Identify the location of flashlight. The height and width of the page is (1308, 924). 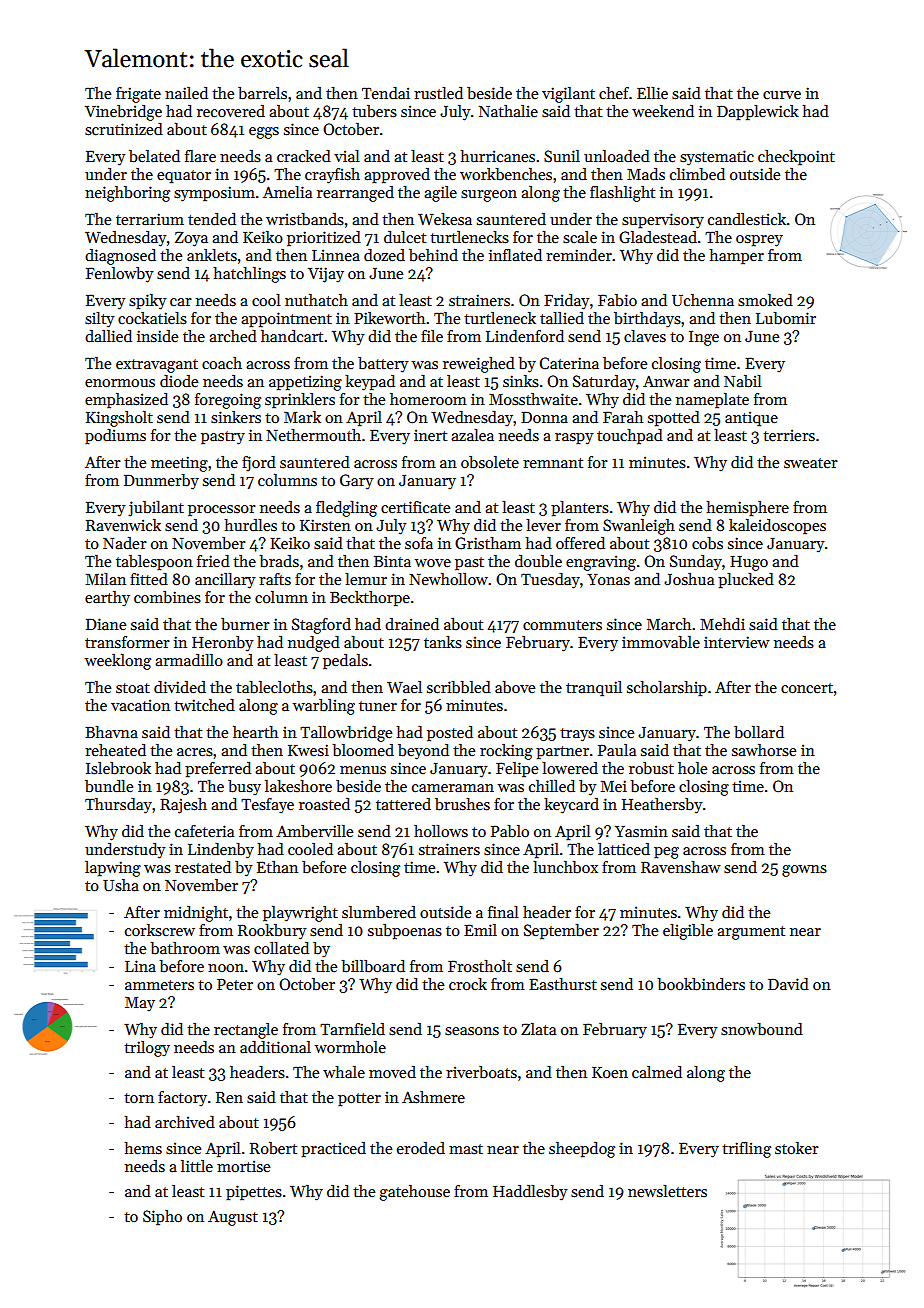
(622, 194).
